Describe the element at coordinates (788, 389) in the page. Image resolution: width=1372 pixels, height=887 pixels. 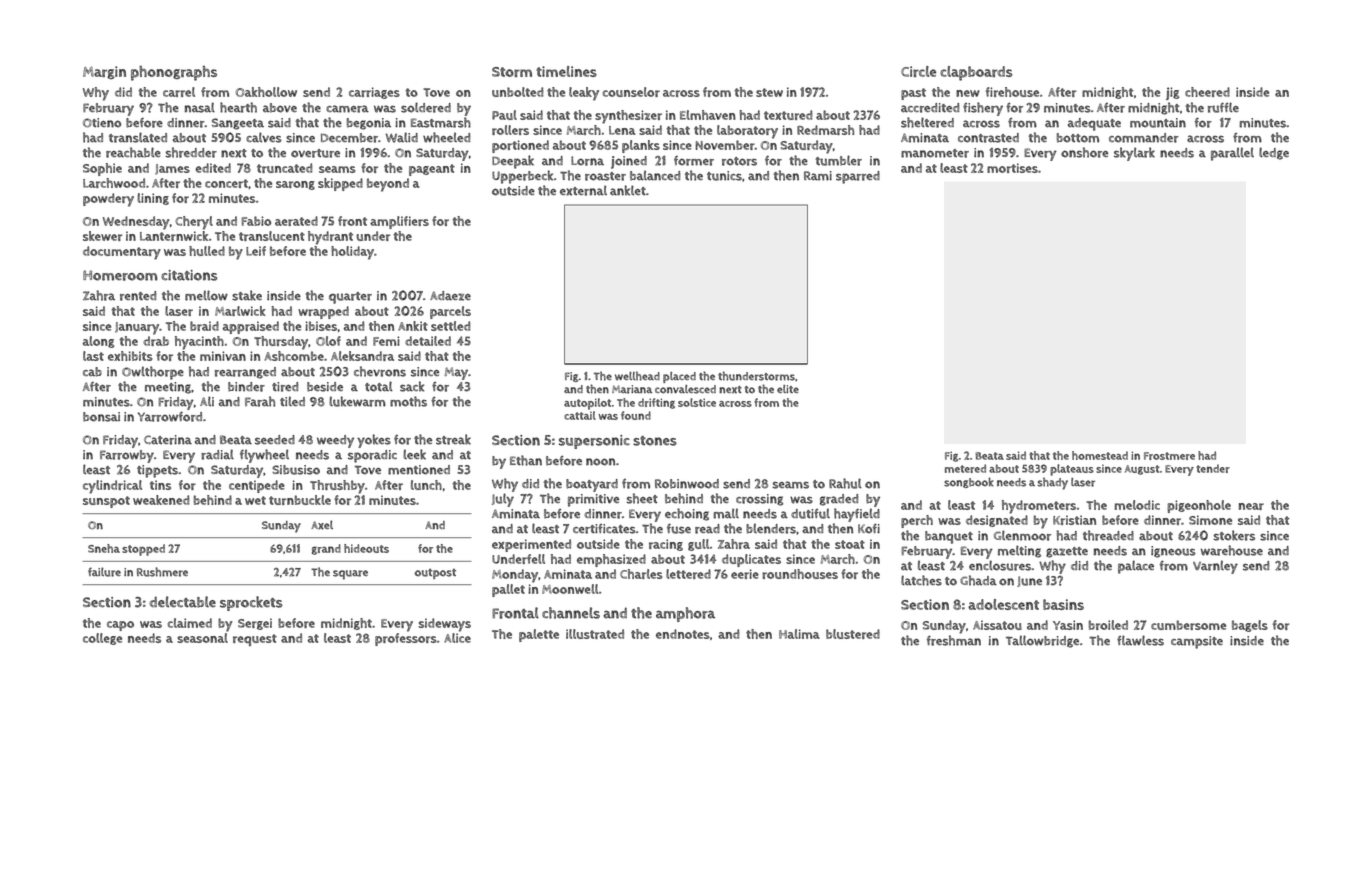
I see `elite` at that location.
